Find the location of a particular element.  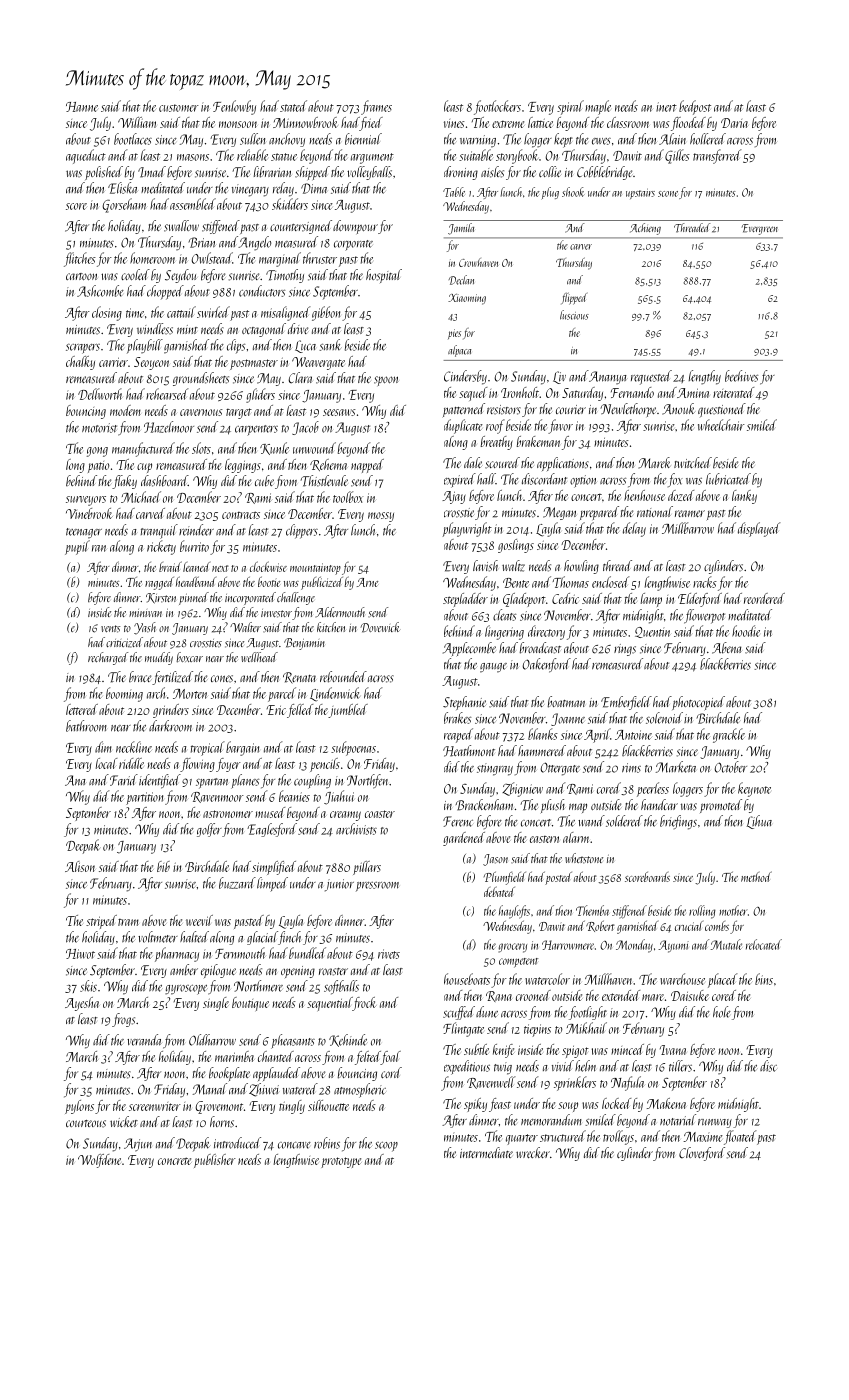

reiterated is located at coordinates (733, 392).
